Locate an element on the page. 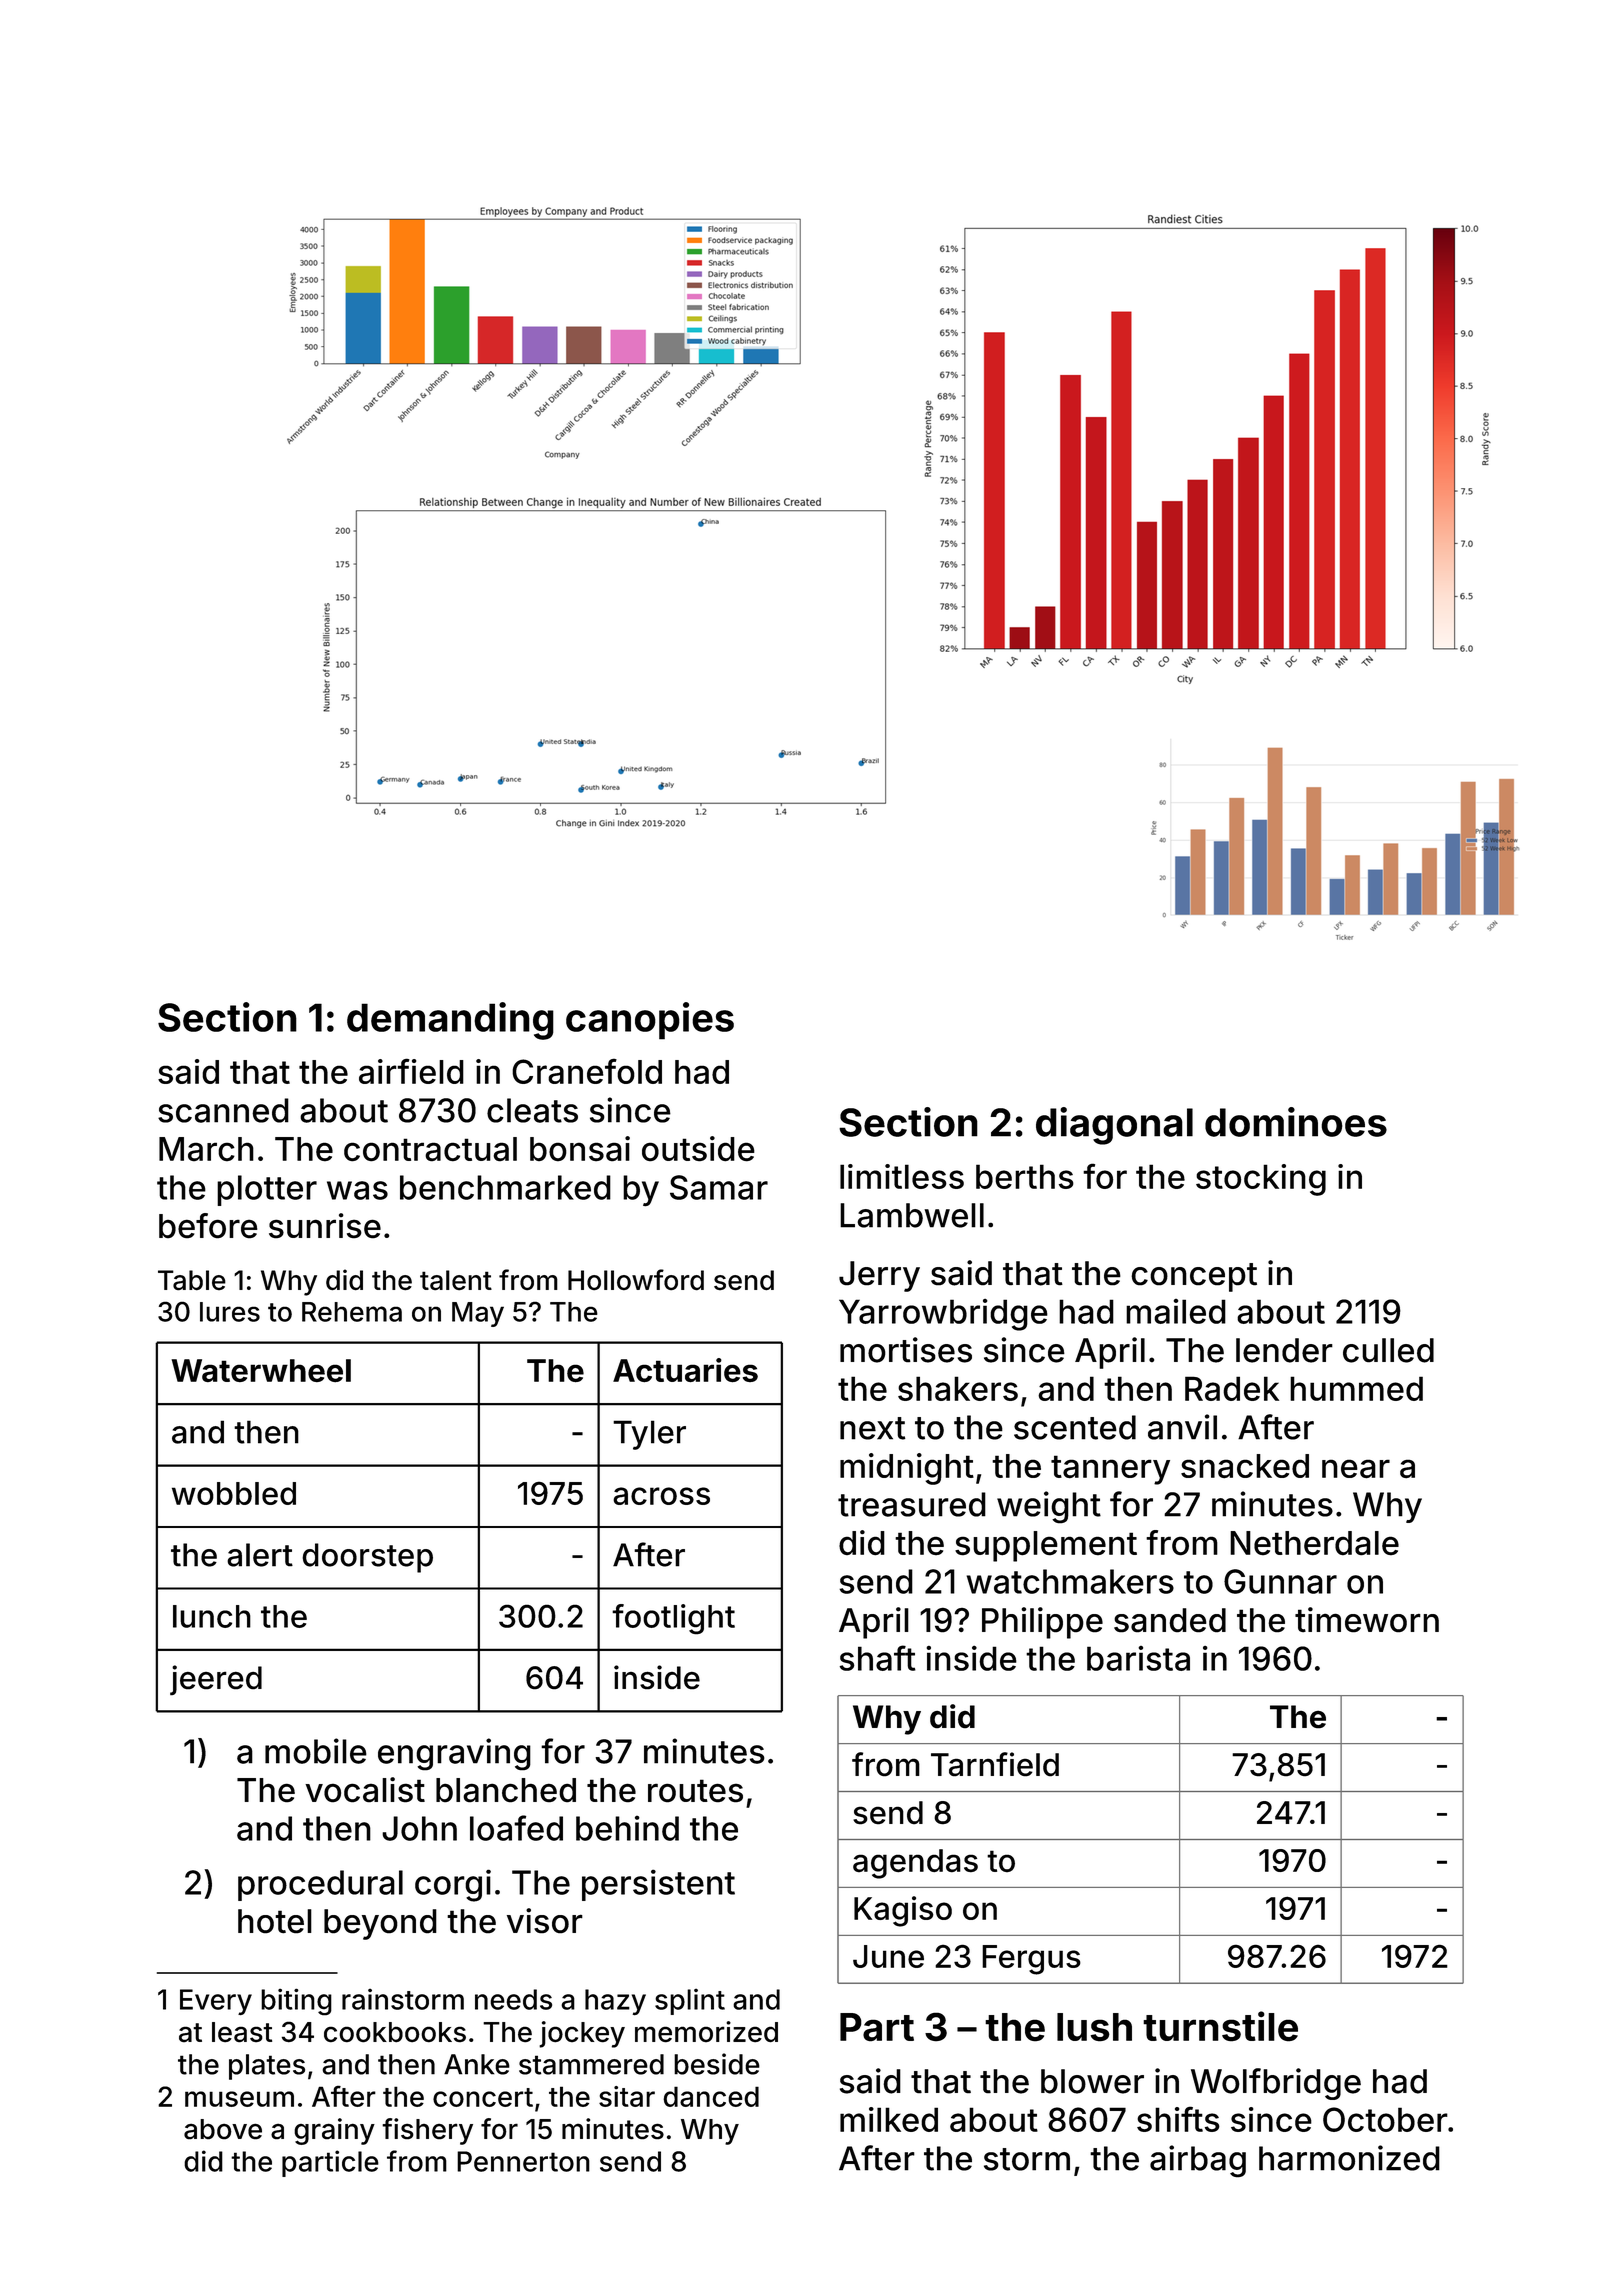  turnstile is located at coordinates (1220, 2026).
